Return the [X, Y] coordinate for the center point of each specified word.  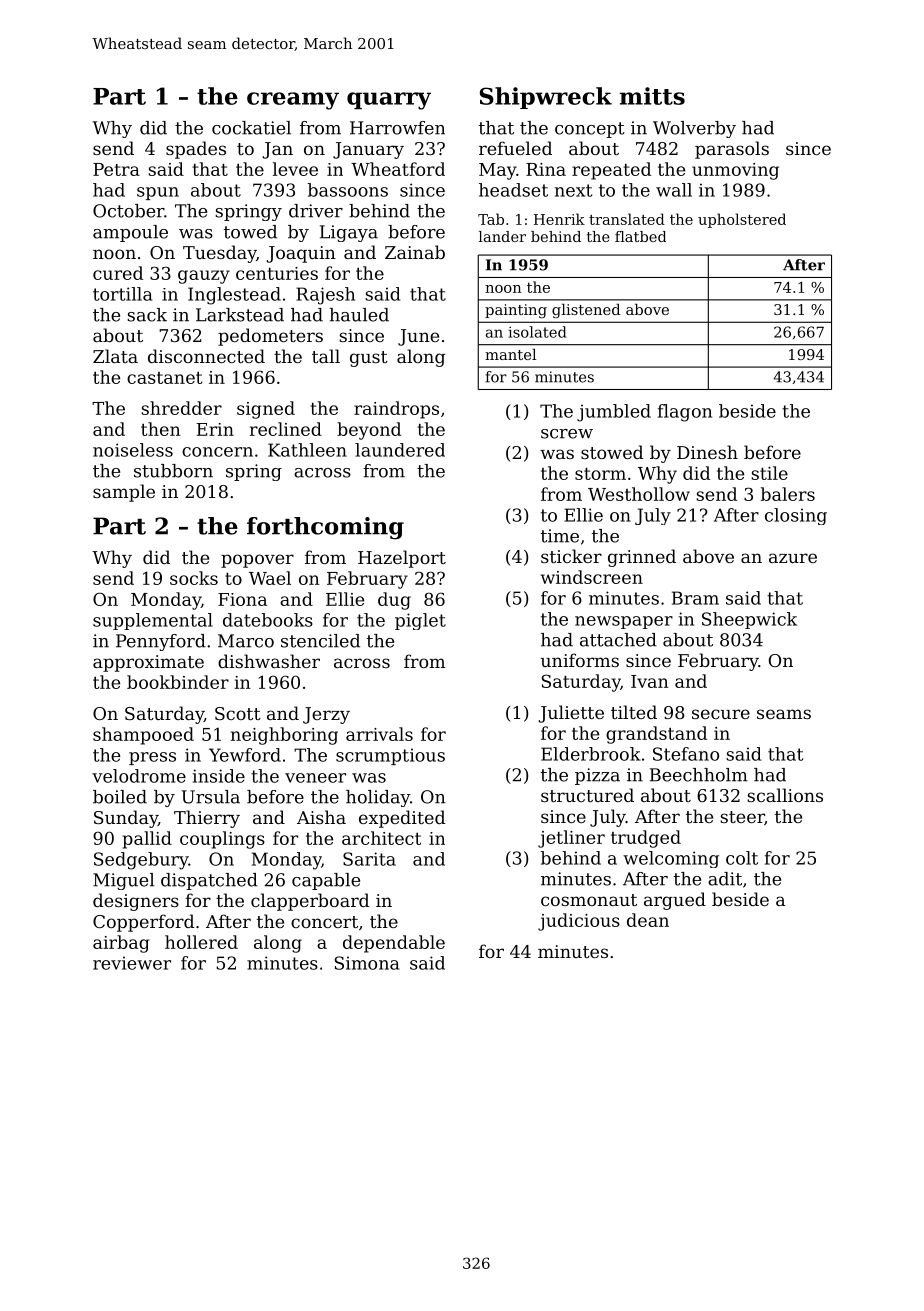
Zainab [415, 252]
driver [316, 211]
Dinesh [707, 452]
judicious [579, 922]
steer [742, 817]
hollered [201, 942]
